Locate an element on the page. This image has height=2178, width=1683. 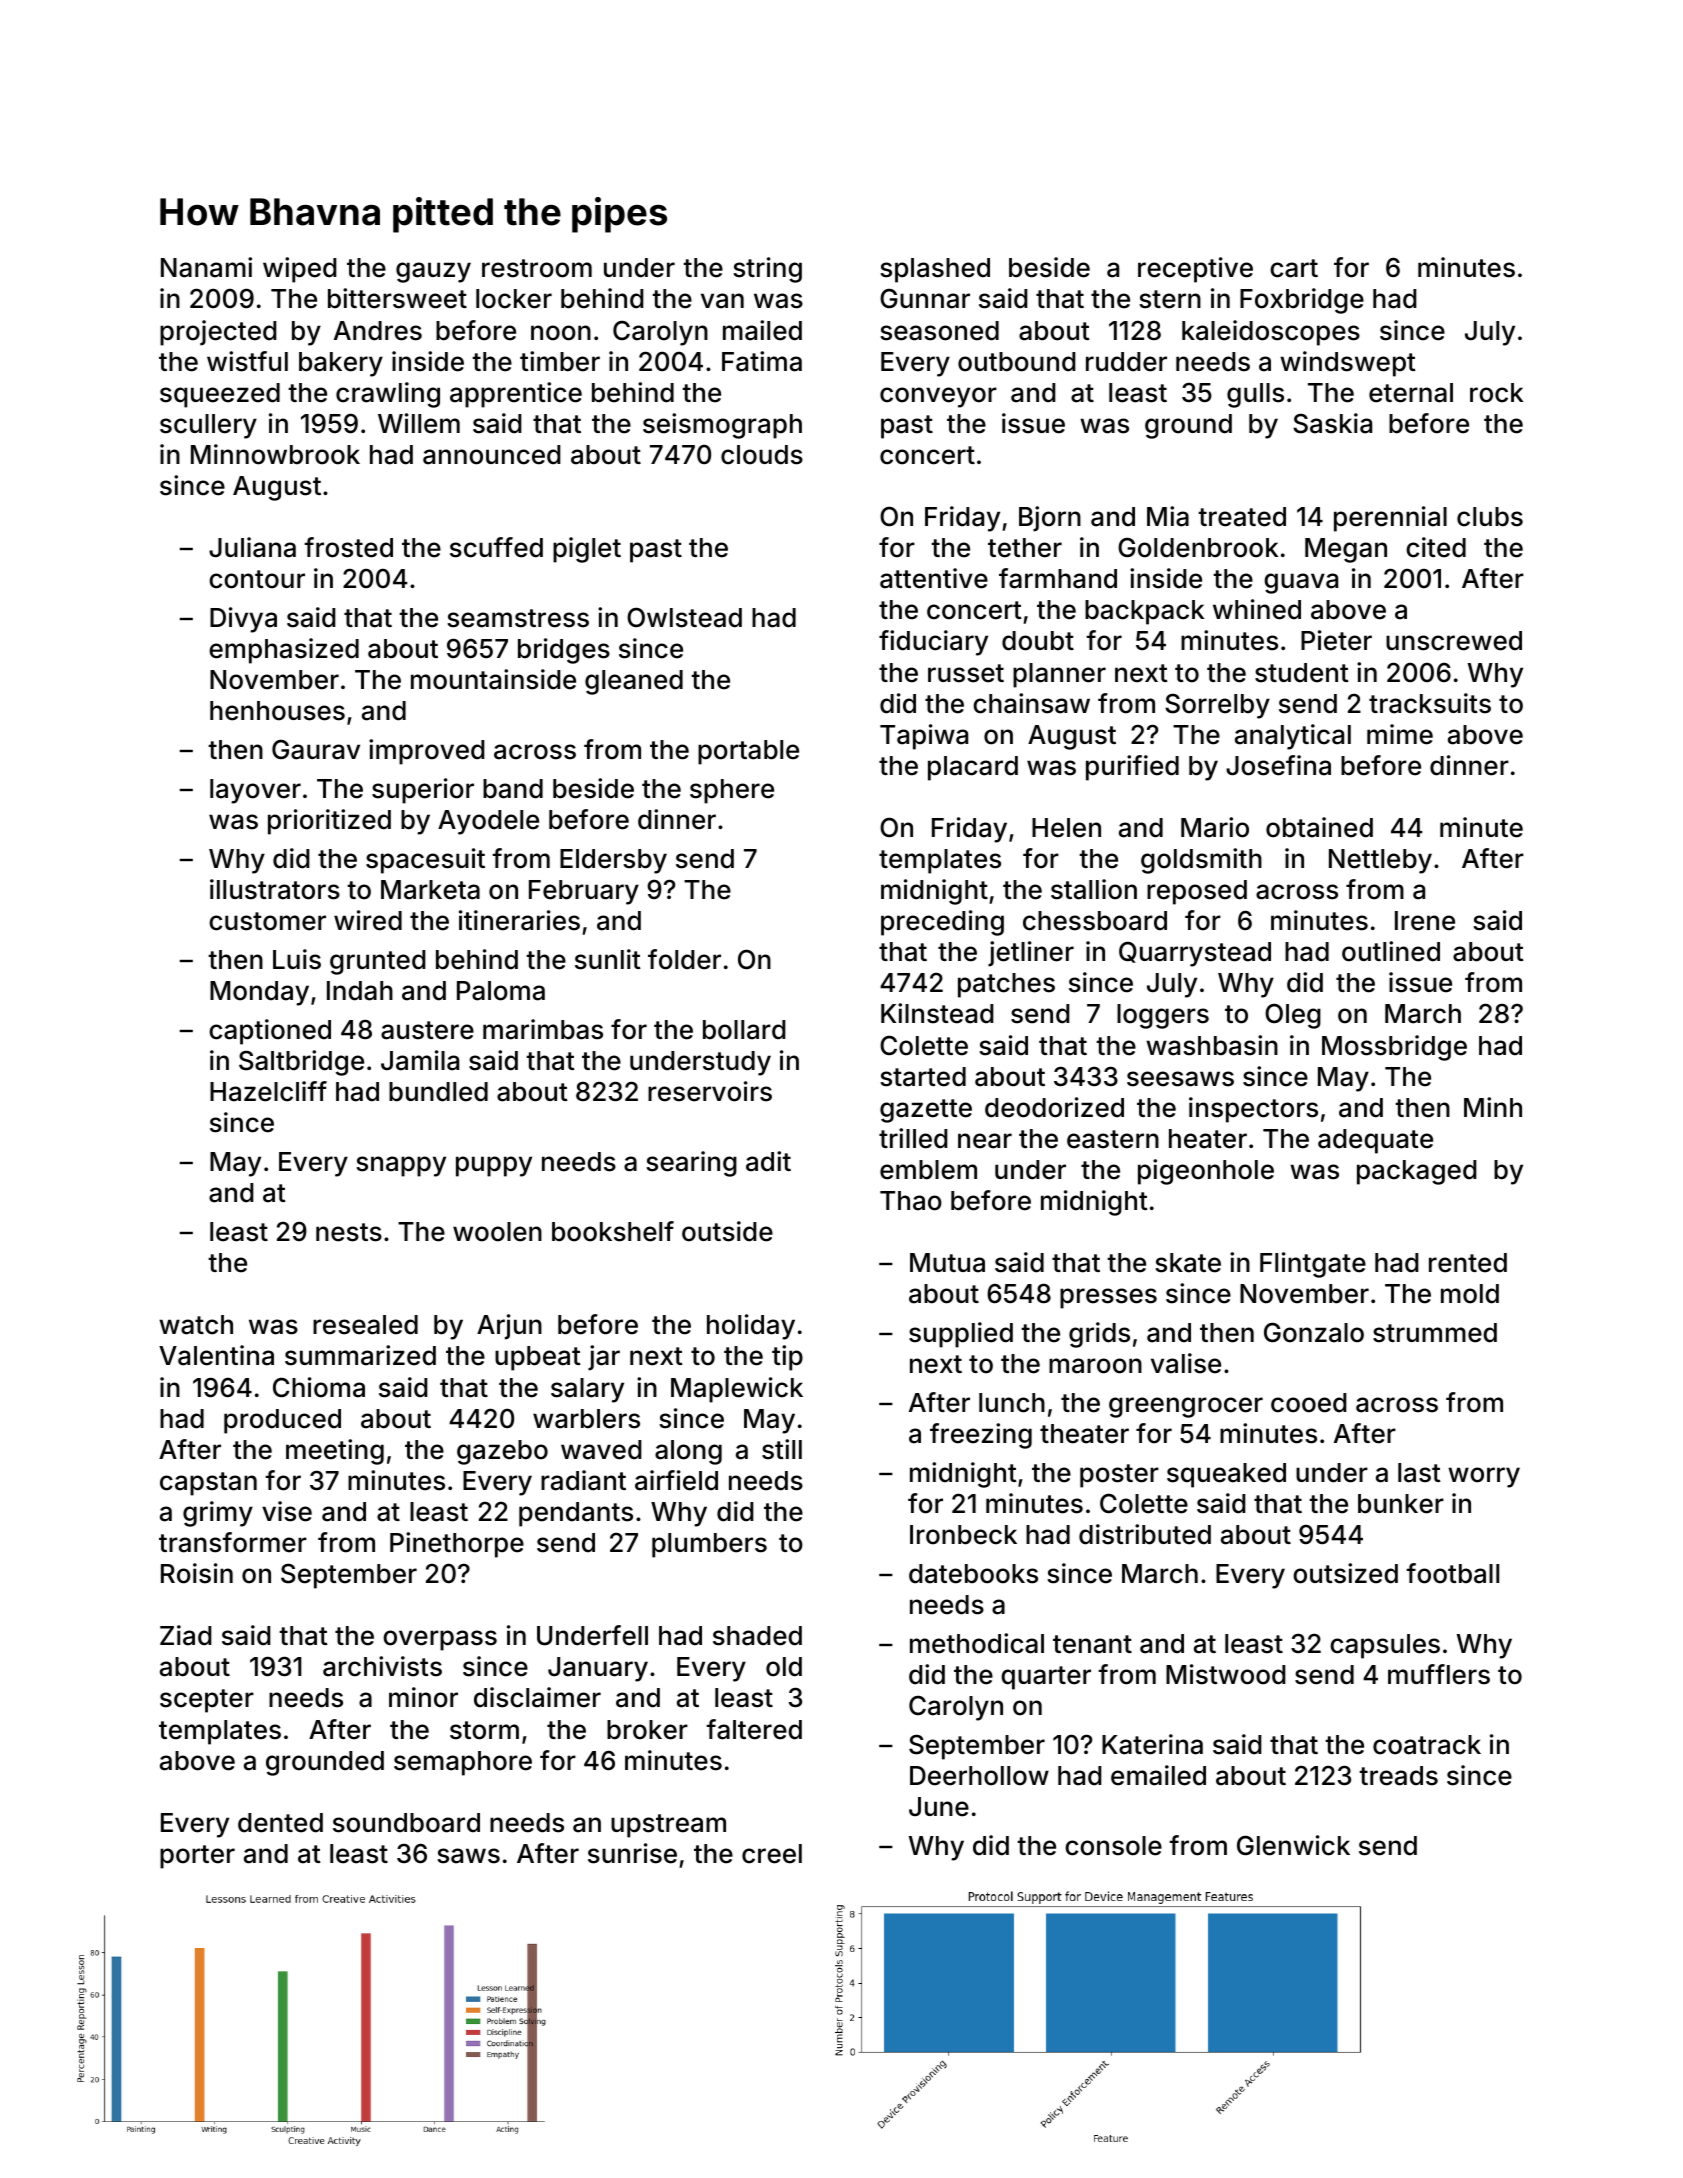
woolen is located at coordinates (497, 1232).
